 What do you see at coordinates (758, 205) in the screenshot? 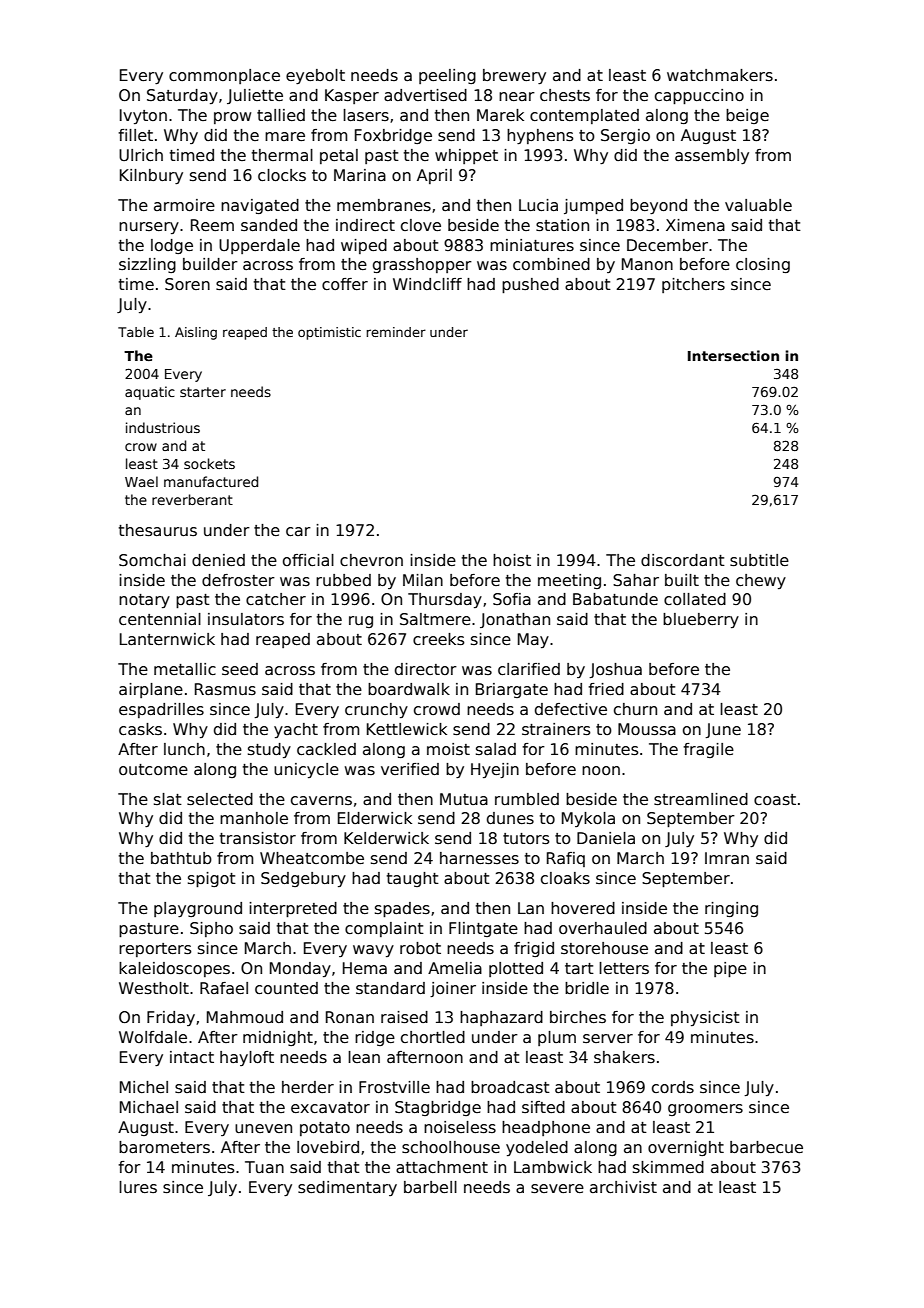
I see `valuable` at bounding box center [758, 205].
